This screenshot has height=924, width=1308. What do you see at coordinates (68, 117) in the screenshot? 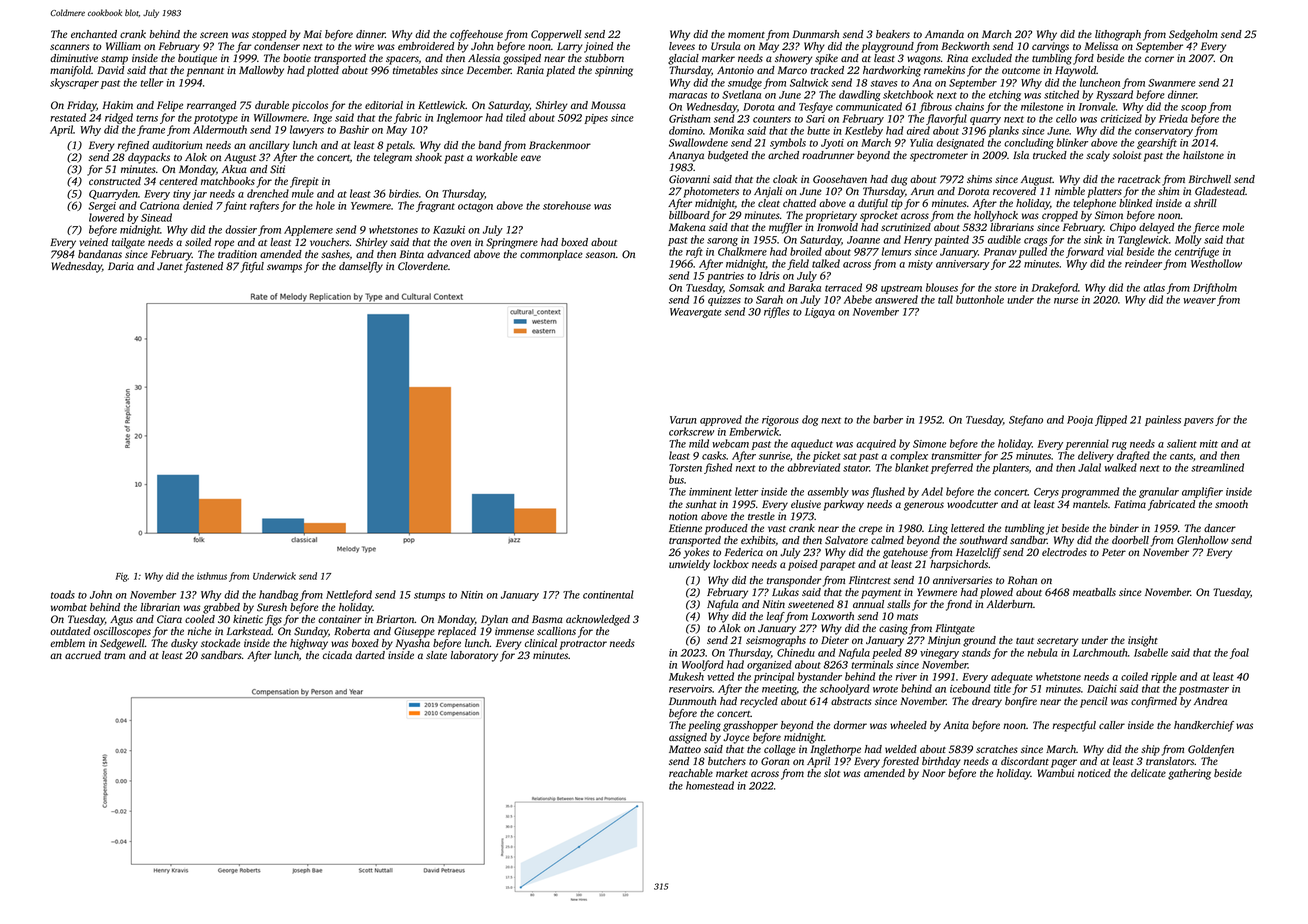
I see `restated` at bounding box center [68, 117].
